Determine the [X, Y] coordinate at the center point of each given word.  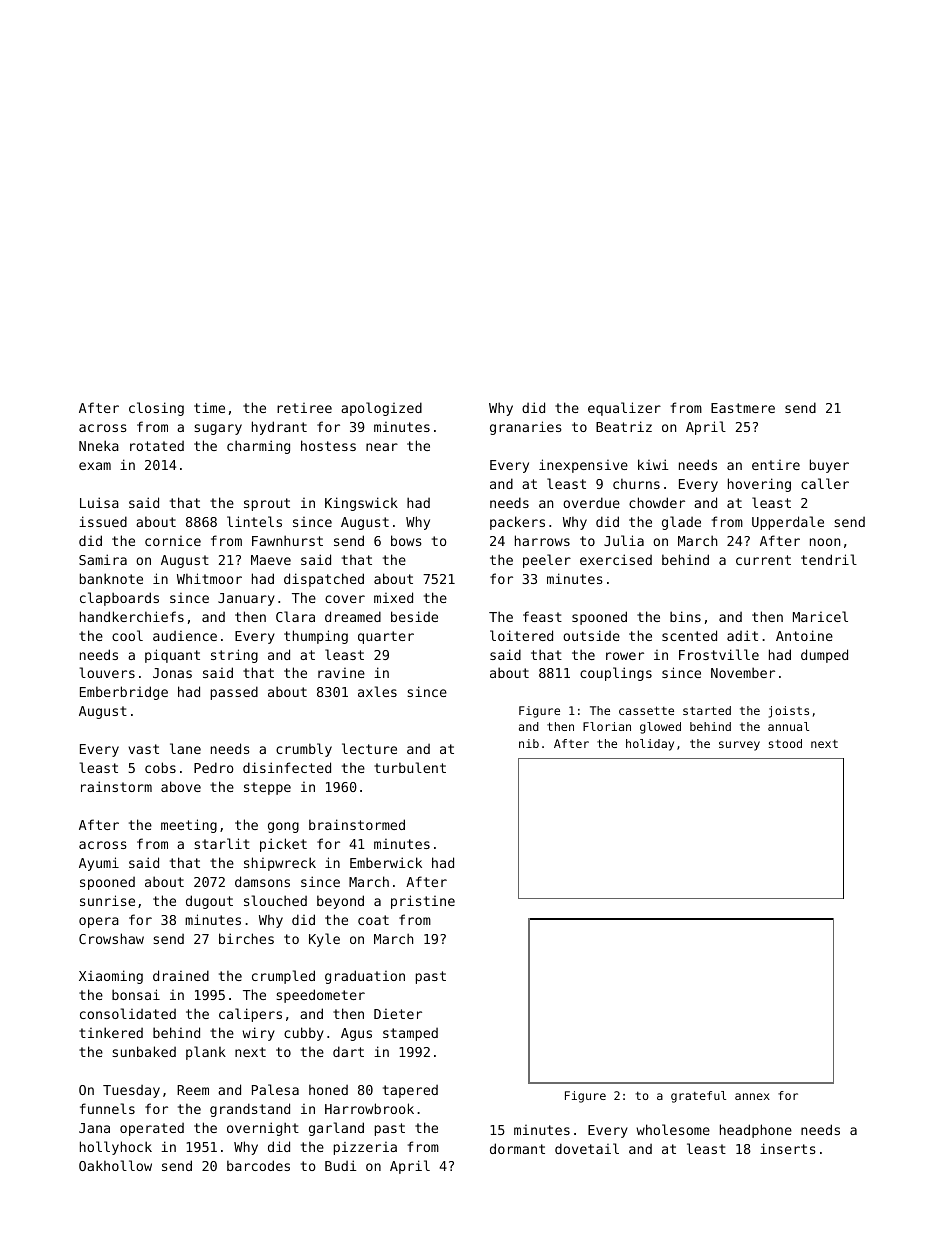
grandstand [250, 1110]
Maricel [820, 616]
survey [739, 746]
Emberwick [386, 862]
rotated [157, 446]
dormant [517, 1148]
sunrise [107, 900]
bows [406, 540]
